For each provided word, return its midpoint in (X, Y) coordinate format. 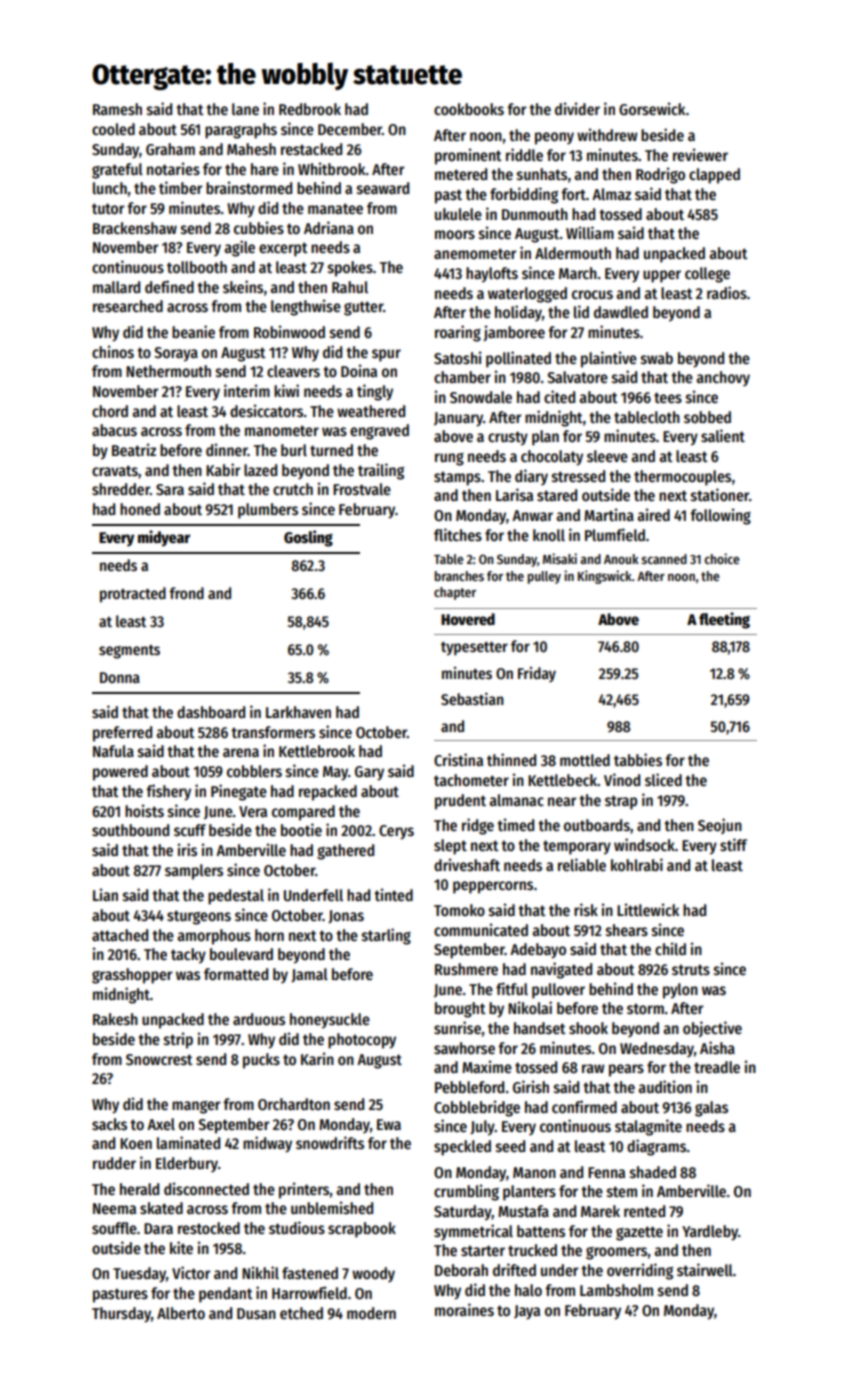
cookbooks (469, 109)
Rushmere (466, 969)
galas (711, 1109)
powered (120, 773)
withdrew (607, 134)
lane (245, 109)
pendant (226, 1295)
